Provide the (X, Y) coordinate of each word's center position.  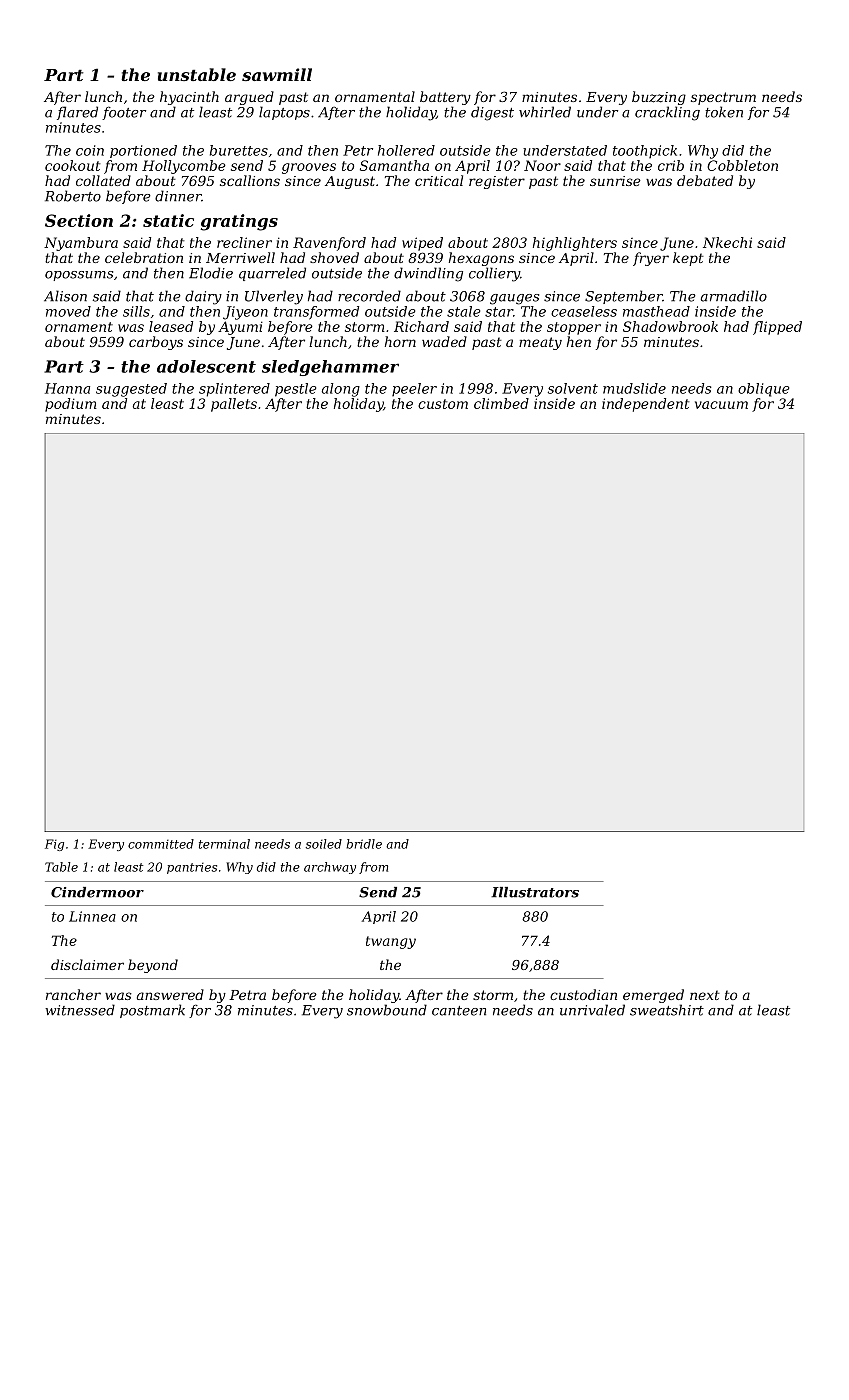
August (350, 182)
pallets (234, 405)
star (499, 312)
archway (330, 868)
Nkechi (727, 242)
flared (77, 113)
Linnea (92, 916)
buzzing (659, 98)
